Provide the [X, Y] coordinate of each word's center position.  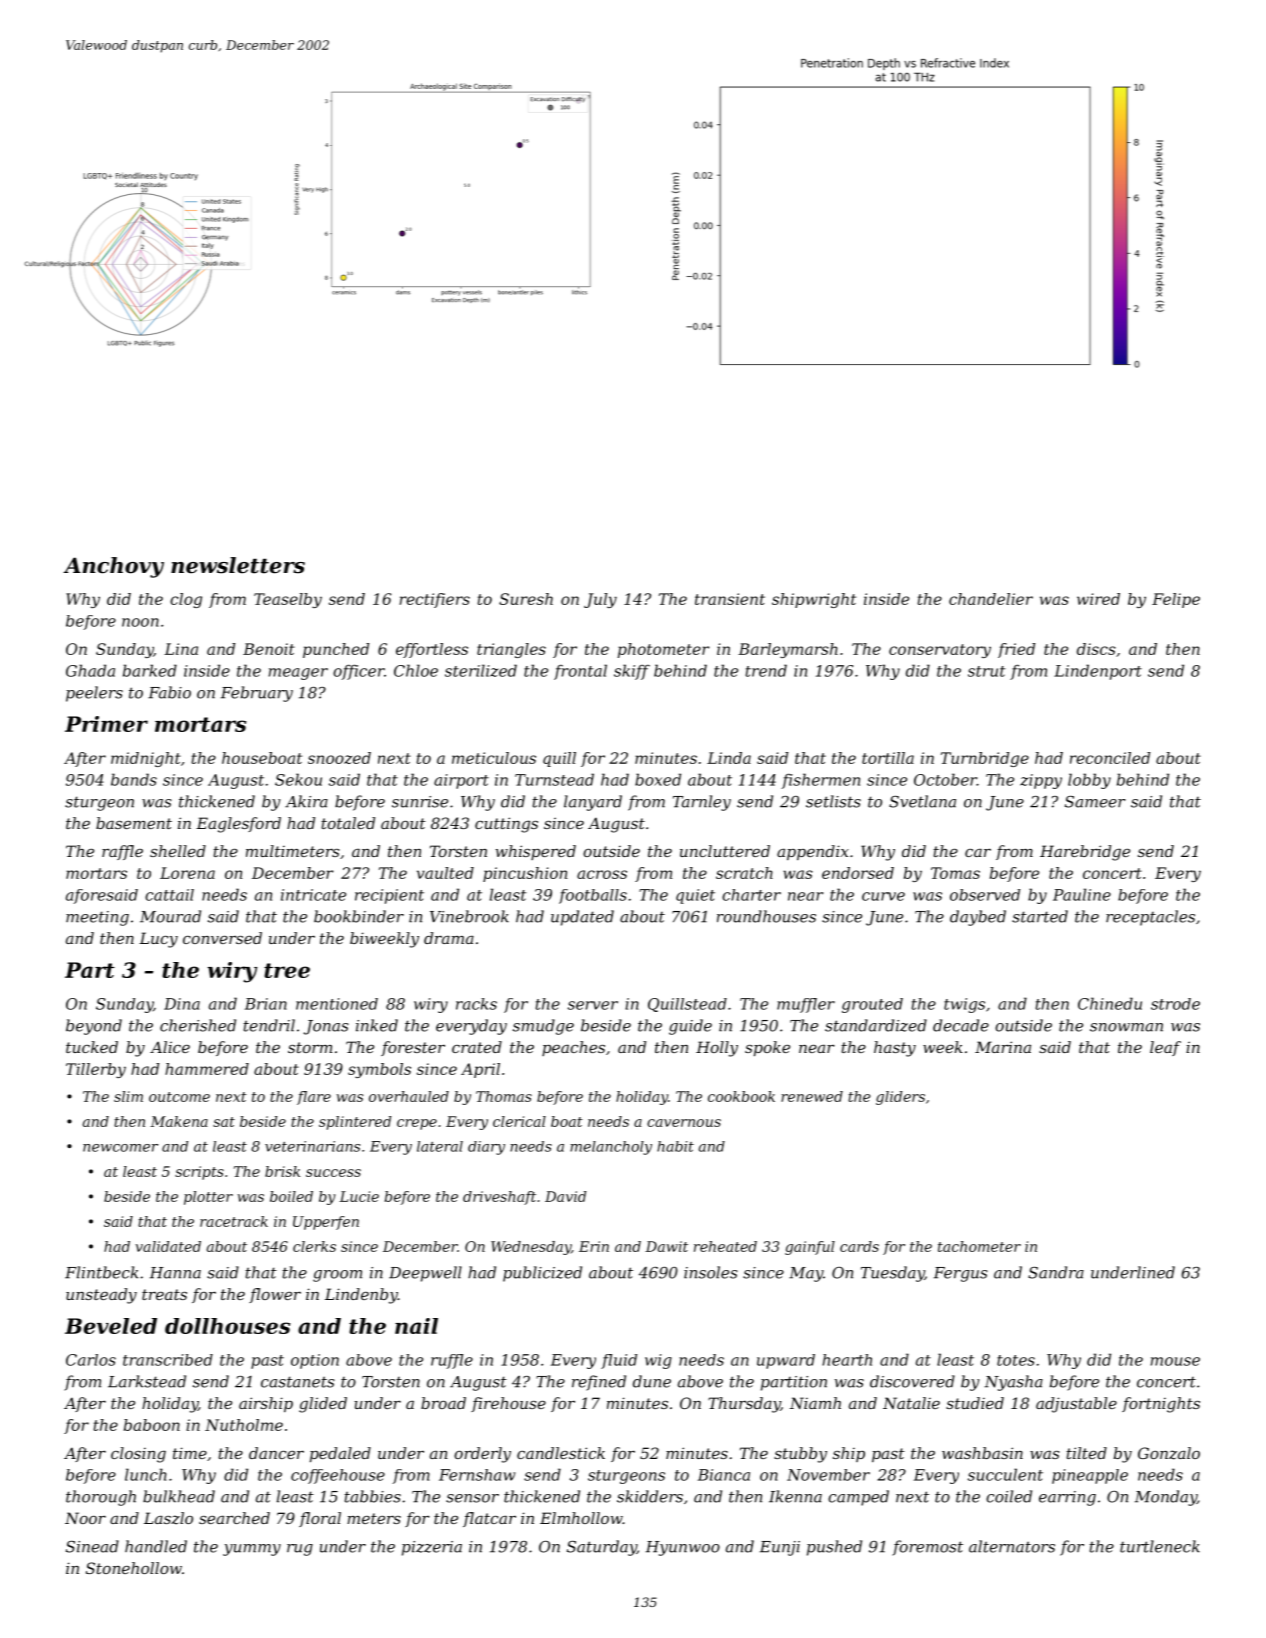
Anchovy [113, 567]
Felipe [1176, 600]
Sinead [92, 1546]
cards [859, 1246]
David [565, 1196]
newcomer [120, 1148]
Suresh [526, 599]
